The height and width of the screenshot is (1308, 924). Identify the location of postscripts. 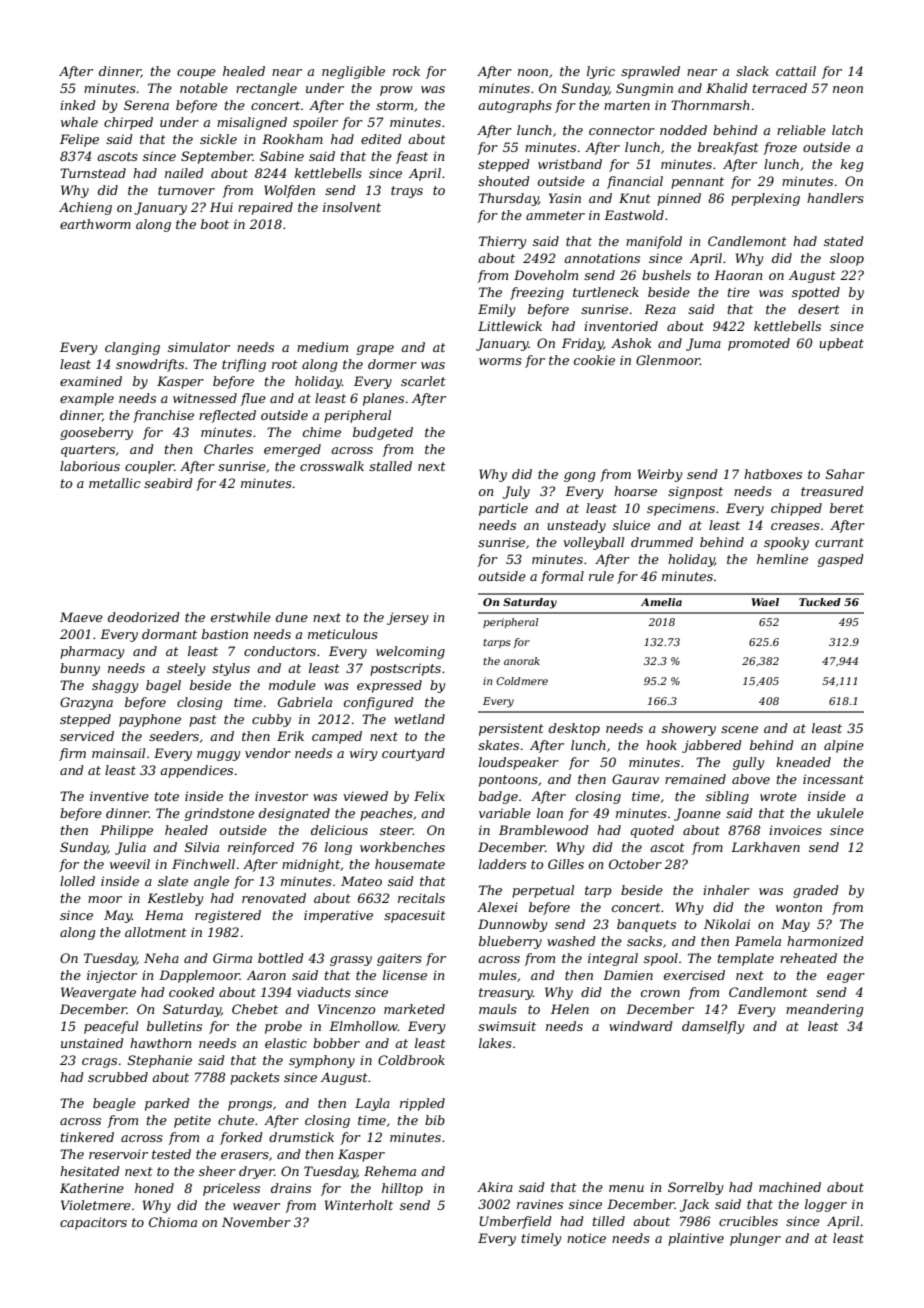
(405, 669).
